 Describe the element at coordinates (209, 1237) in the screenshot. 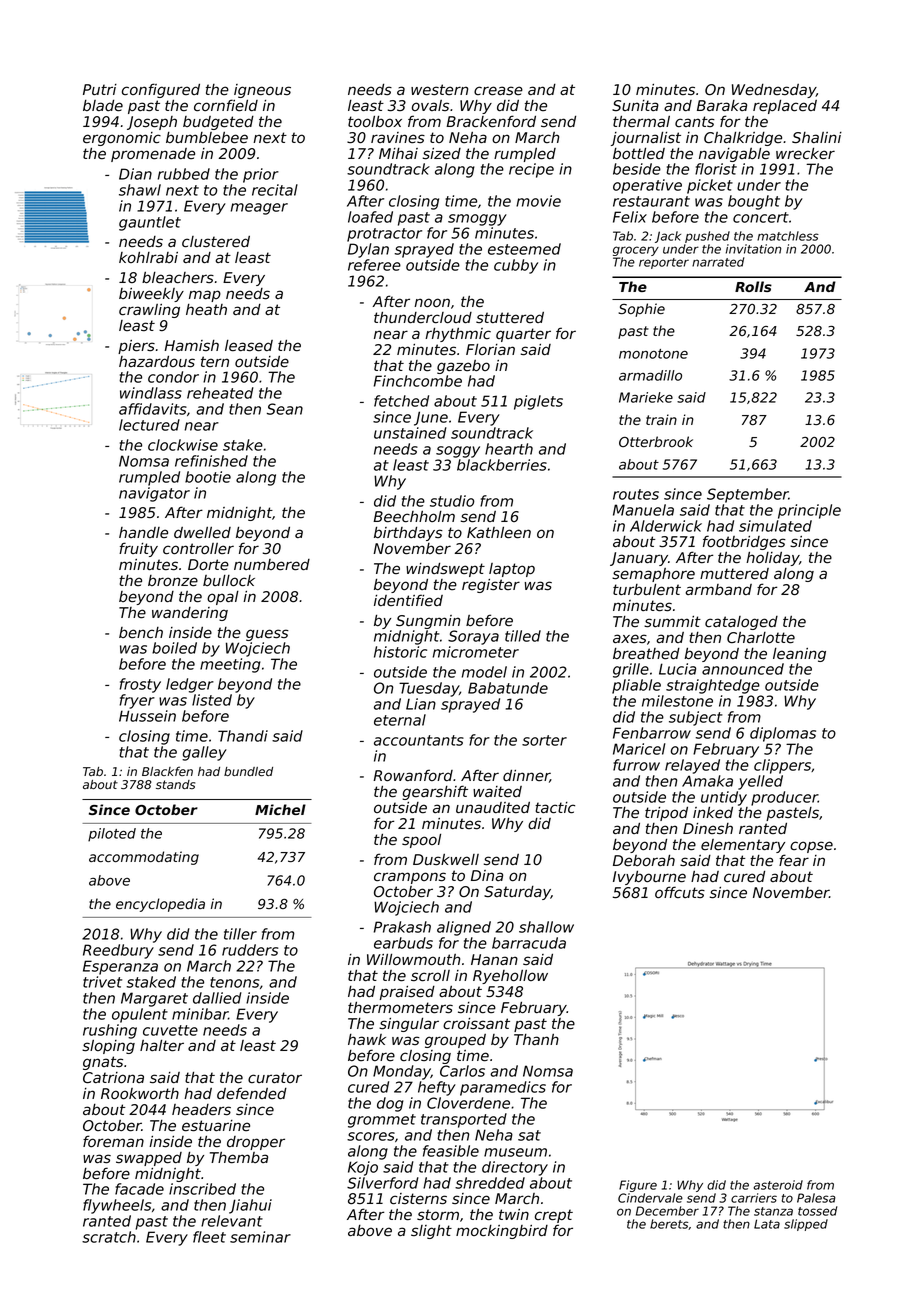

I see `fleet` at that location.
